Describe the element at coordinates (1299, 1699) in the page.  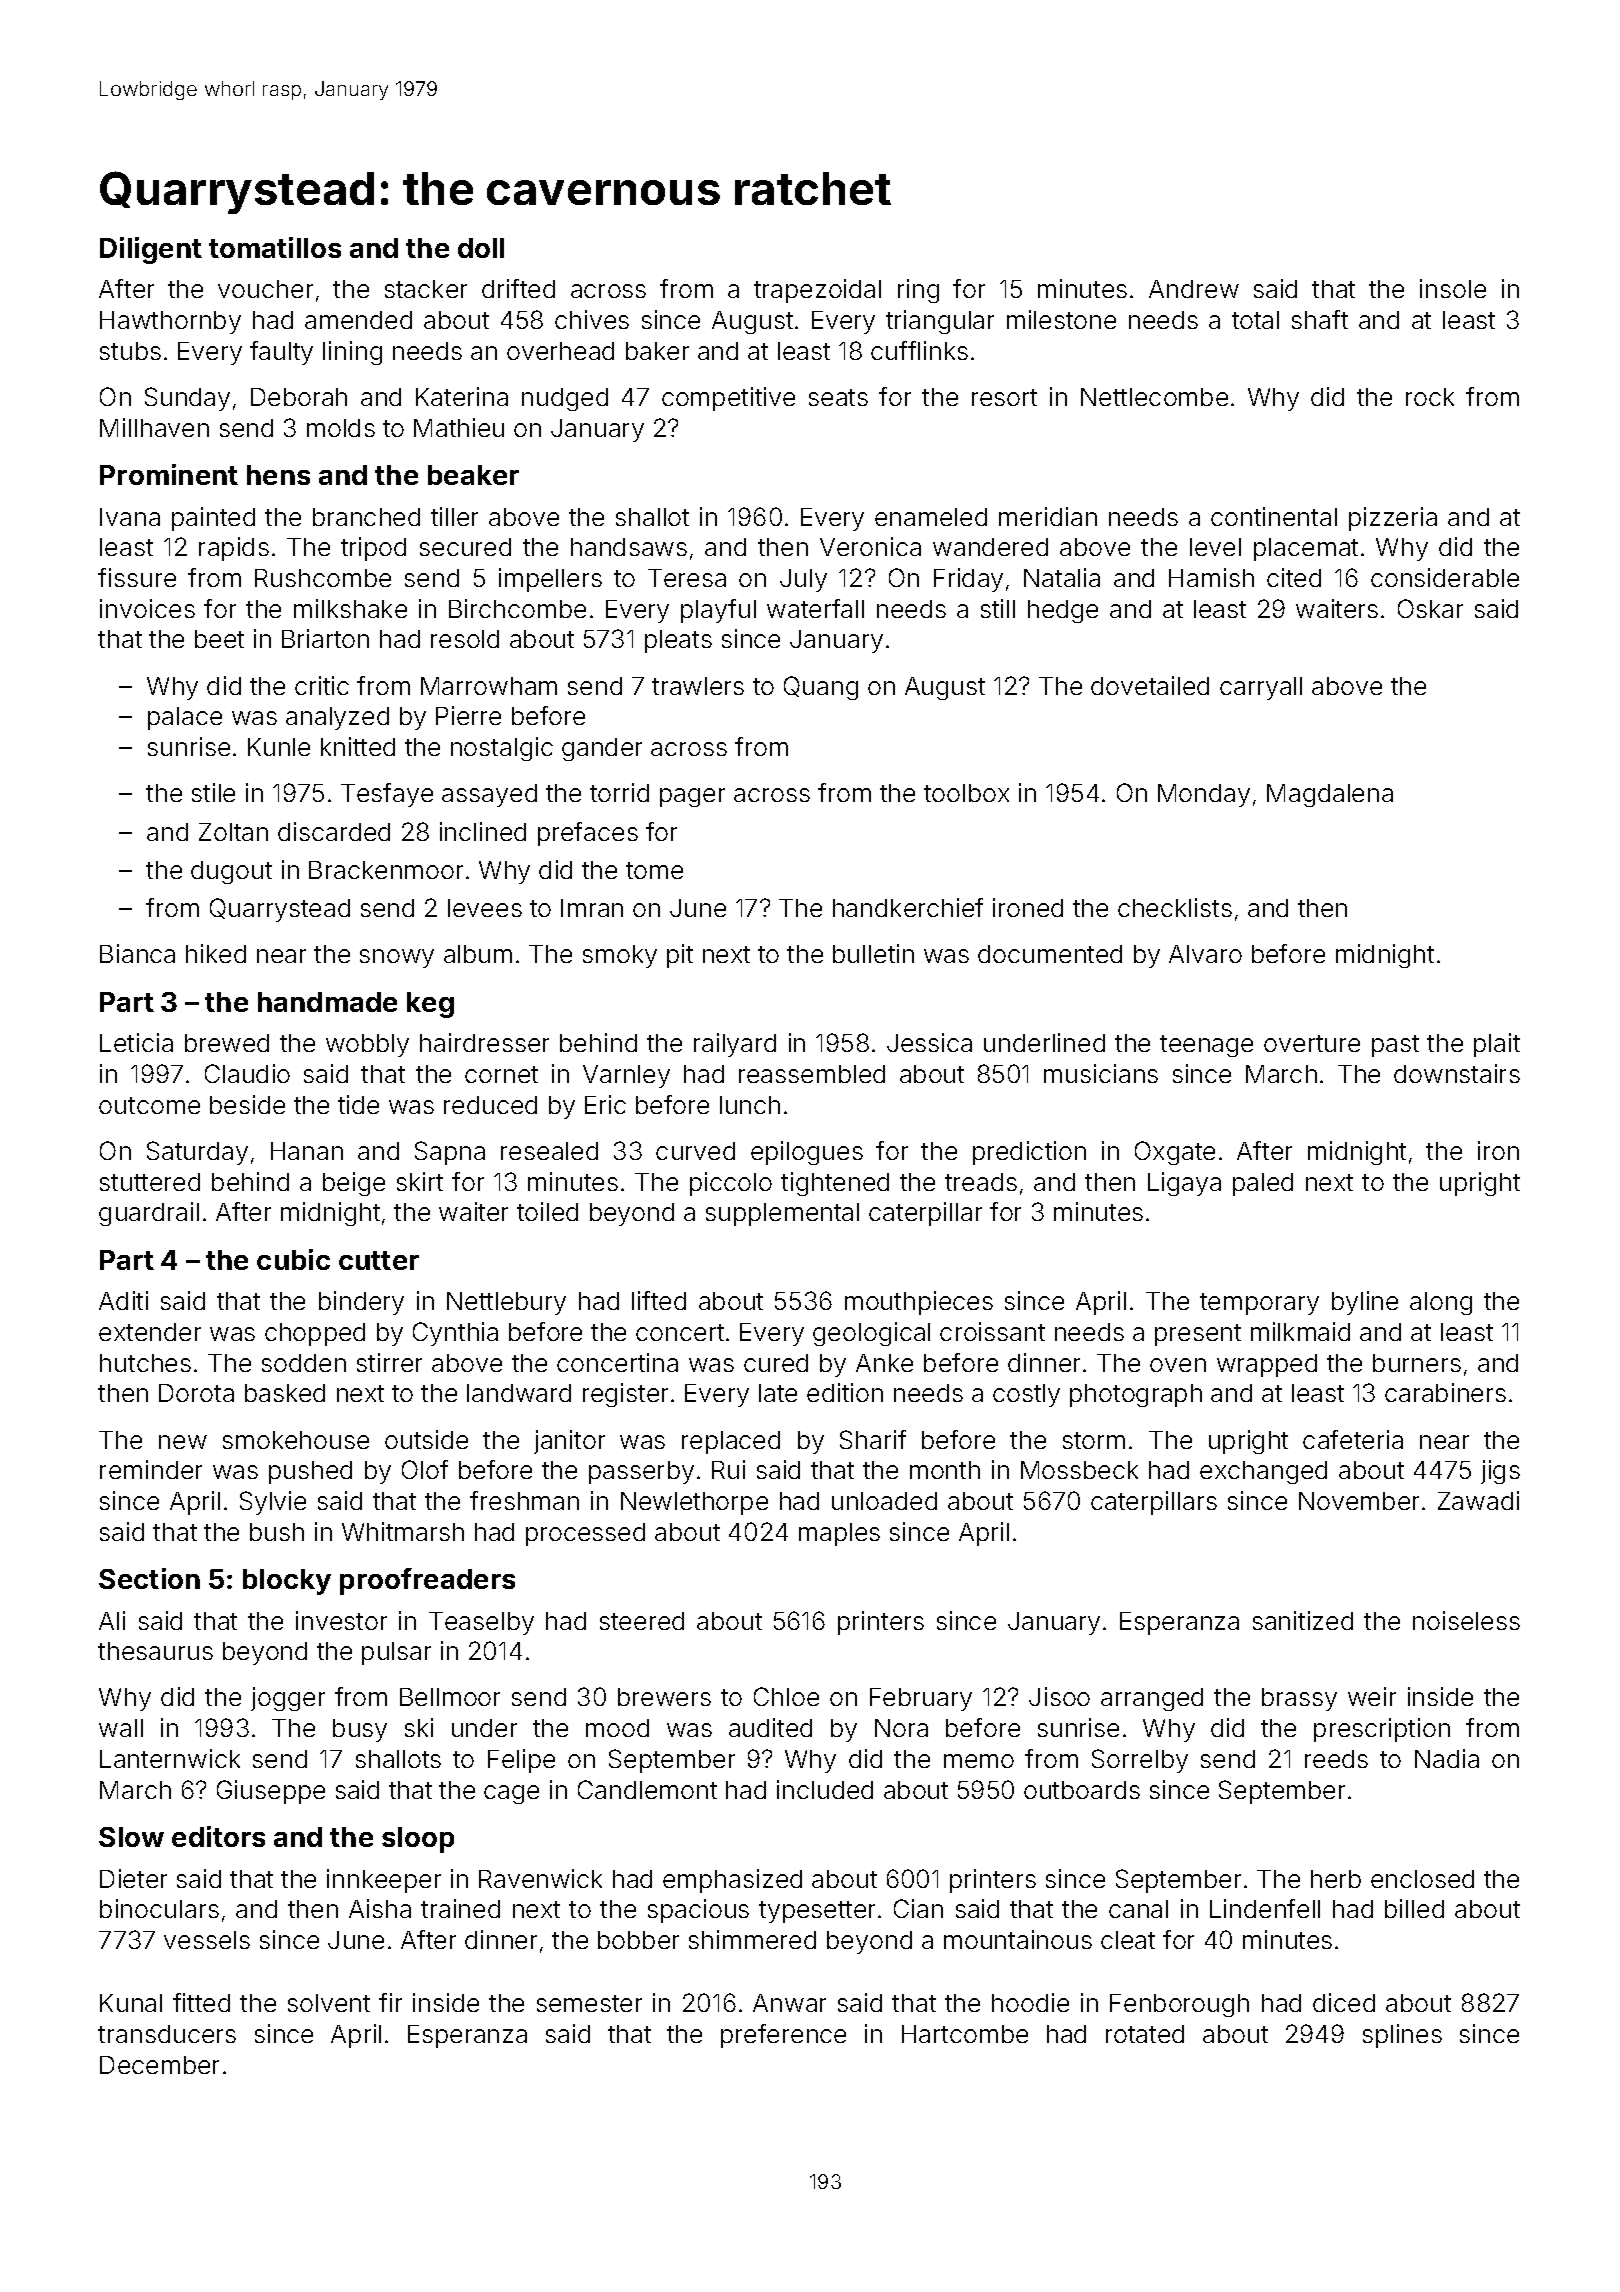
I see `brassy` at that location.
